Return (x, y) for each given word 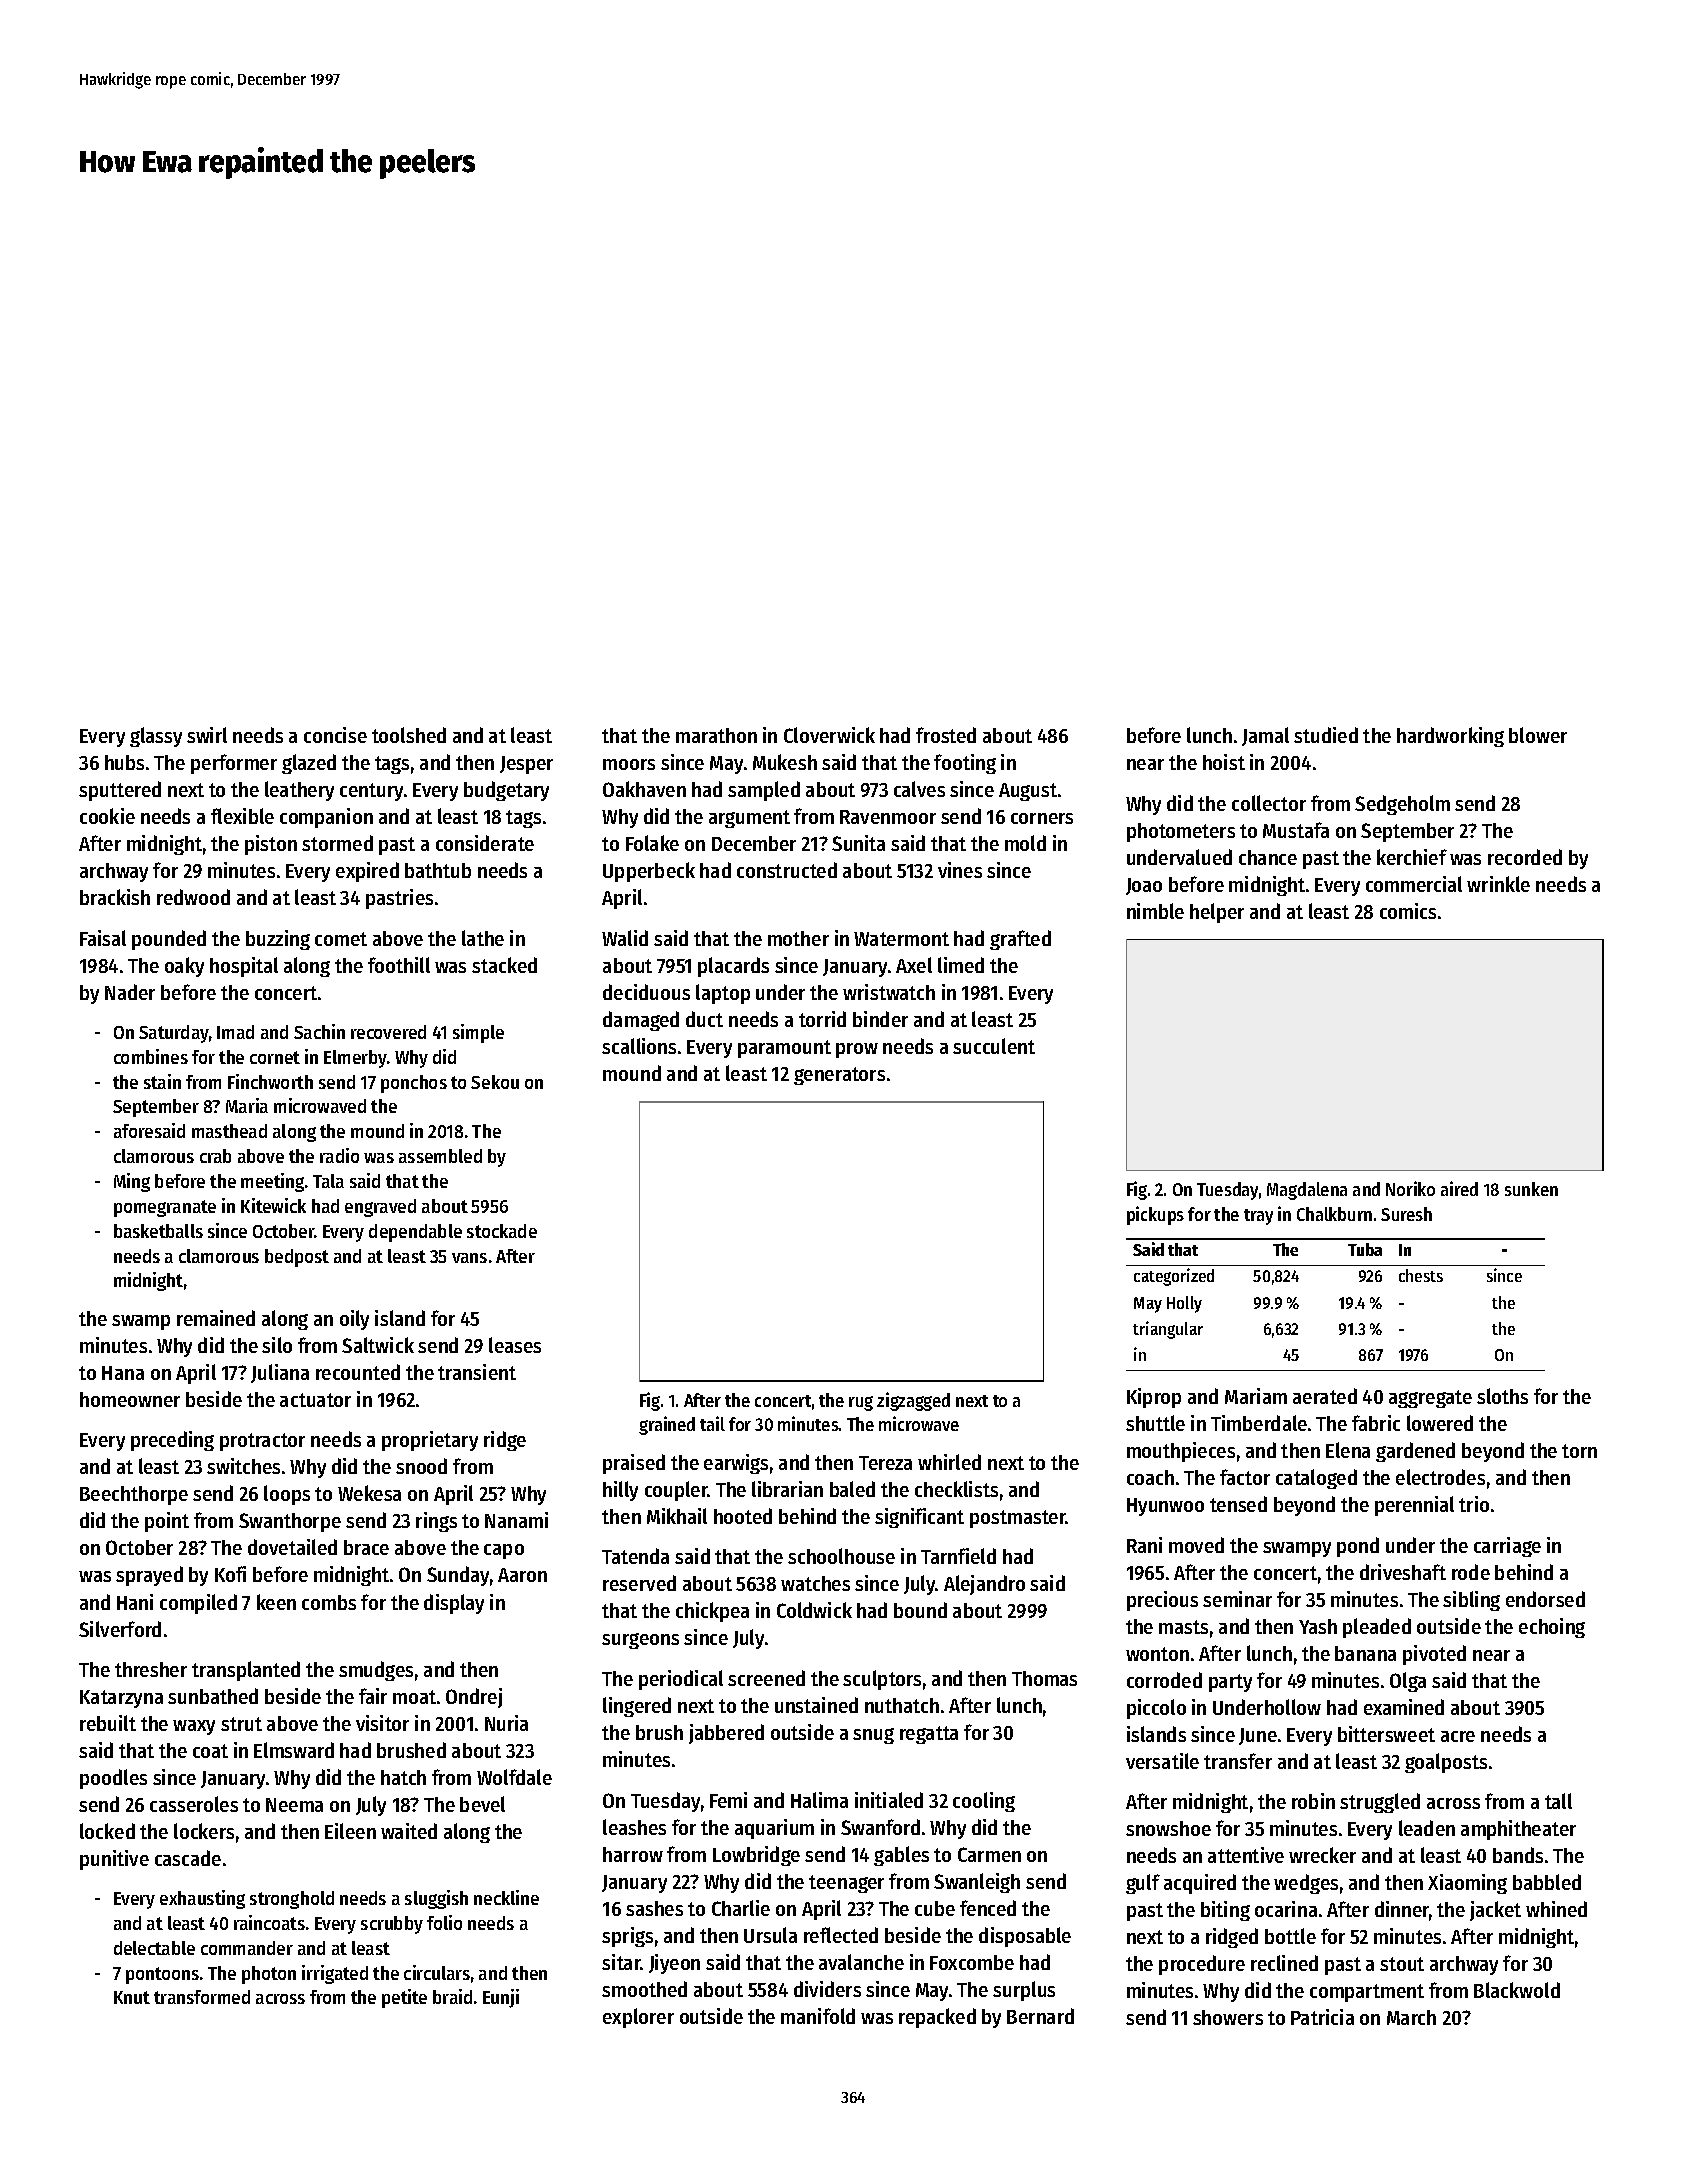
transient (477, 1372)
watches (815, 1583)
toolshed (409, 735)
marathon (716, 735)
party (1230, 1683)
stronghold (292, 1900)
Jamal (1265, 736)
